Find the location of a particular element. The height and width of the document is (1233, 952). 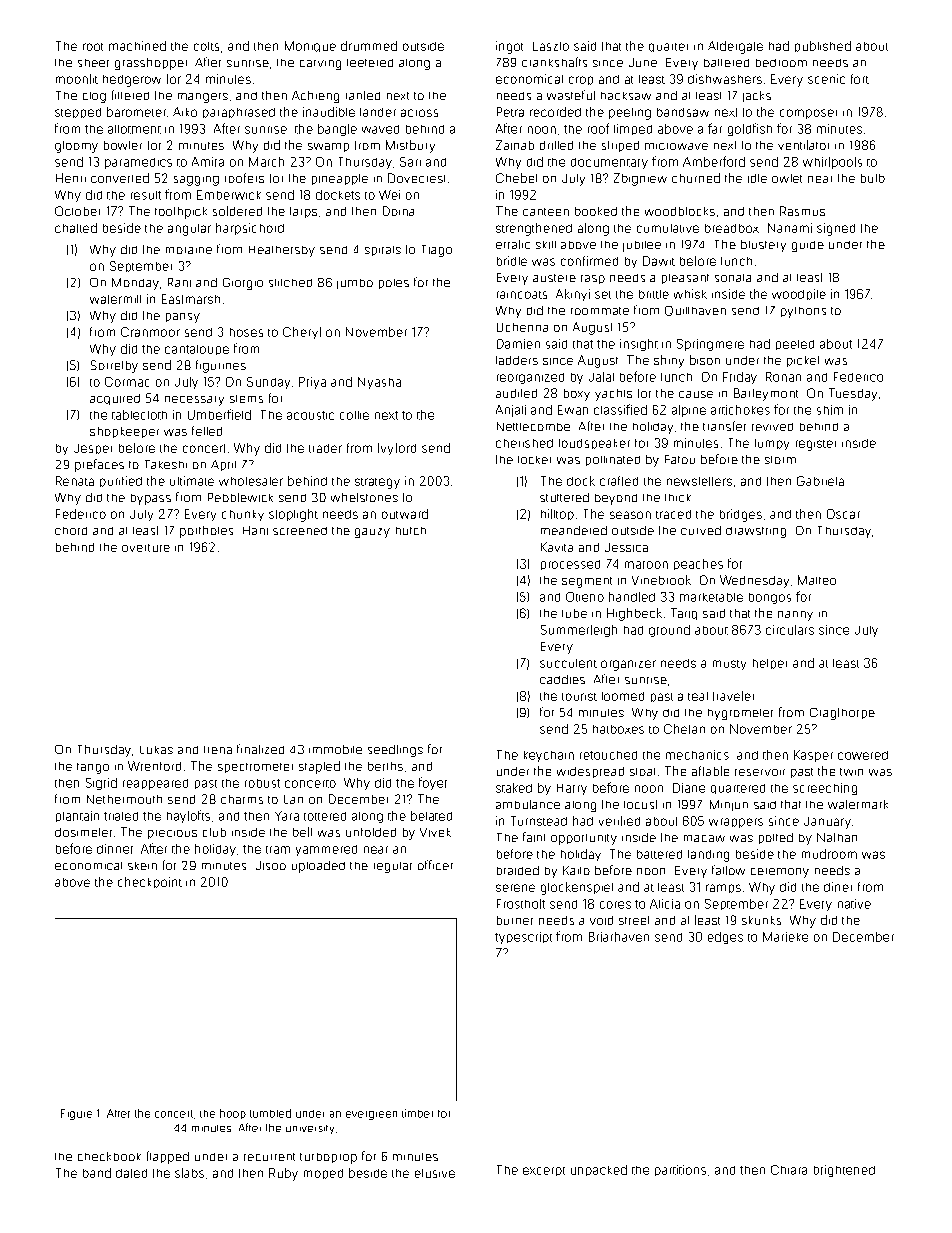

portholes is located at coordinates (206, 532).
